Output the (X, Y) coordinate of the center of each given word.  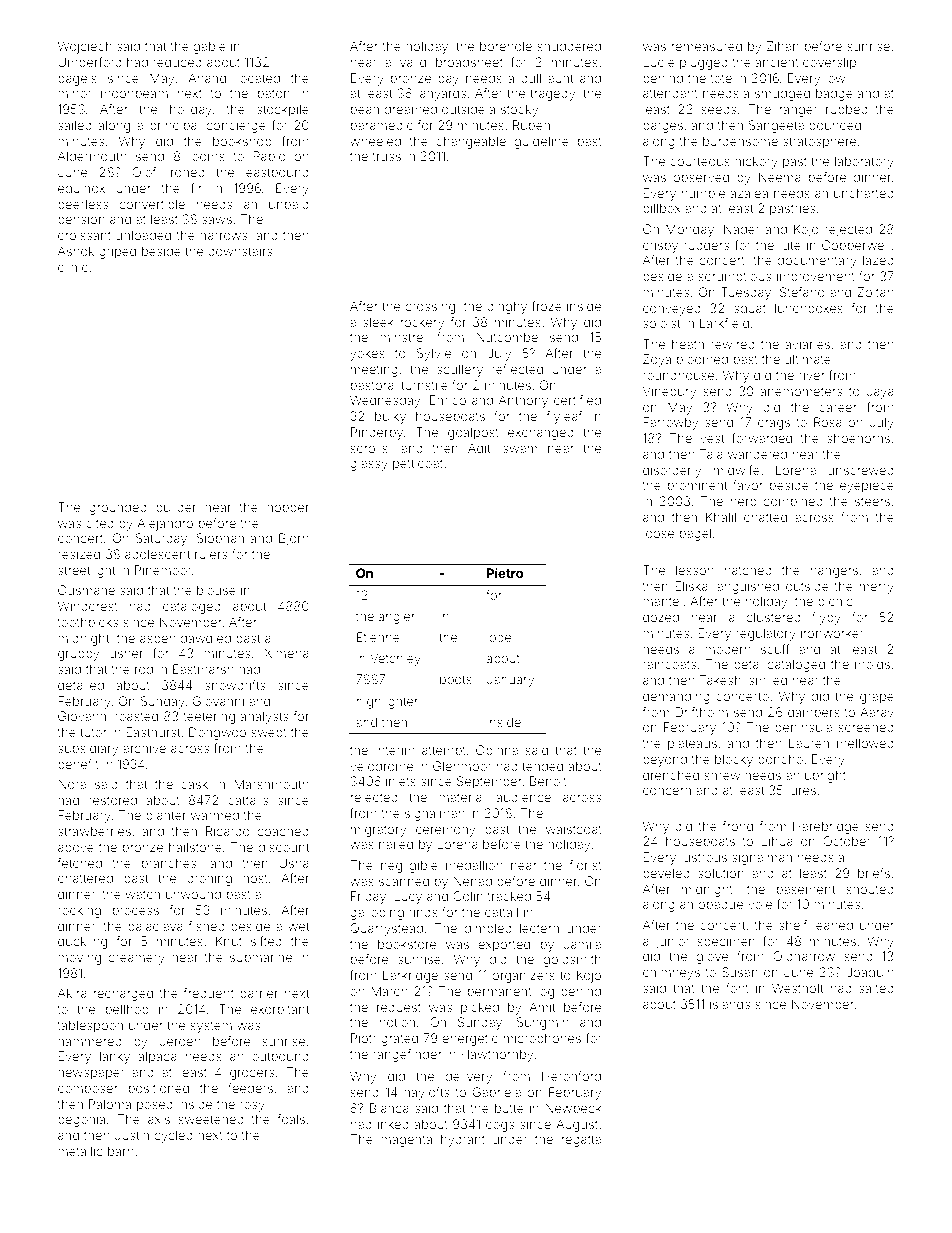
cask (194, 784)
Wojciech (85, 47)
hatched (748, 570)
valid (413, 62)
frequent (209, 994)
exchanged (541, 433)
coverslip (829, 63)
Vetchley (395, 659)
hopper (288, 508)
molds (872, 664)
